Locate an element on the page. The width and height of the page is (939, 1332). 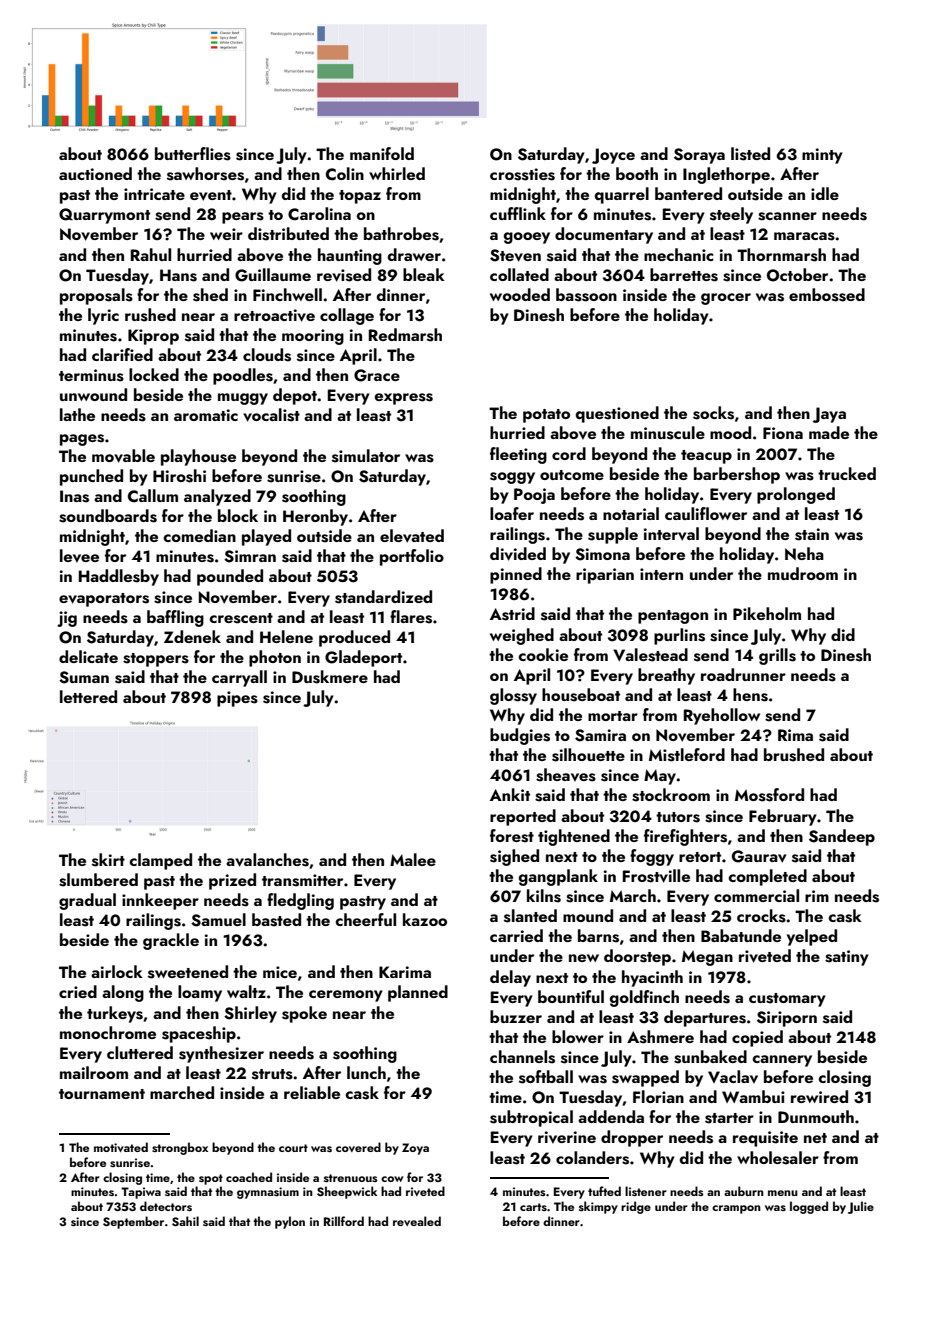
grocer is located at coordinates (726, 299).
